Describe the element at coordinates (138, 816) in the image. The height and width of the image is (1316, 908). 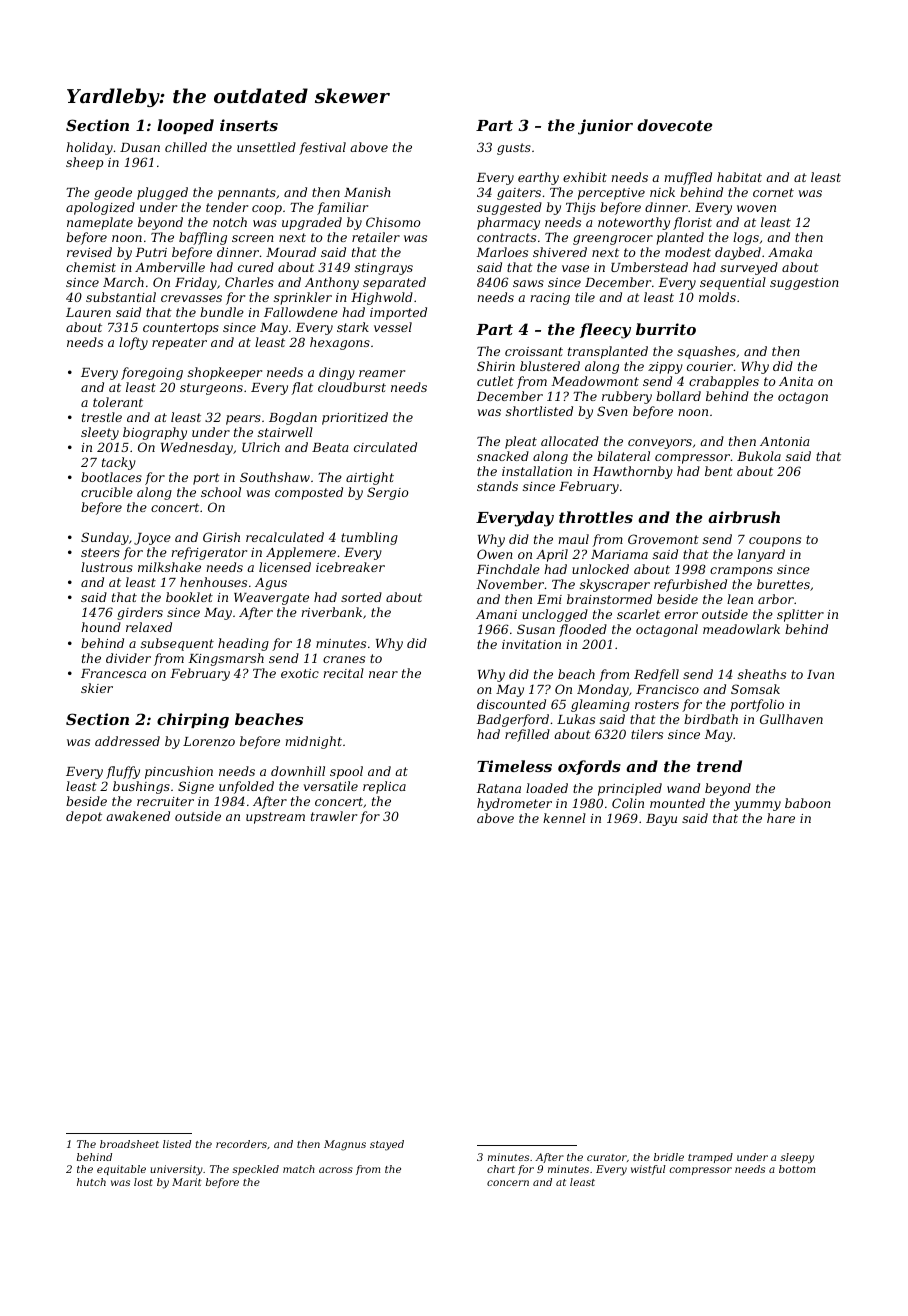
I see `awakened` at that location.
